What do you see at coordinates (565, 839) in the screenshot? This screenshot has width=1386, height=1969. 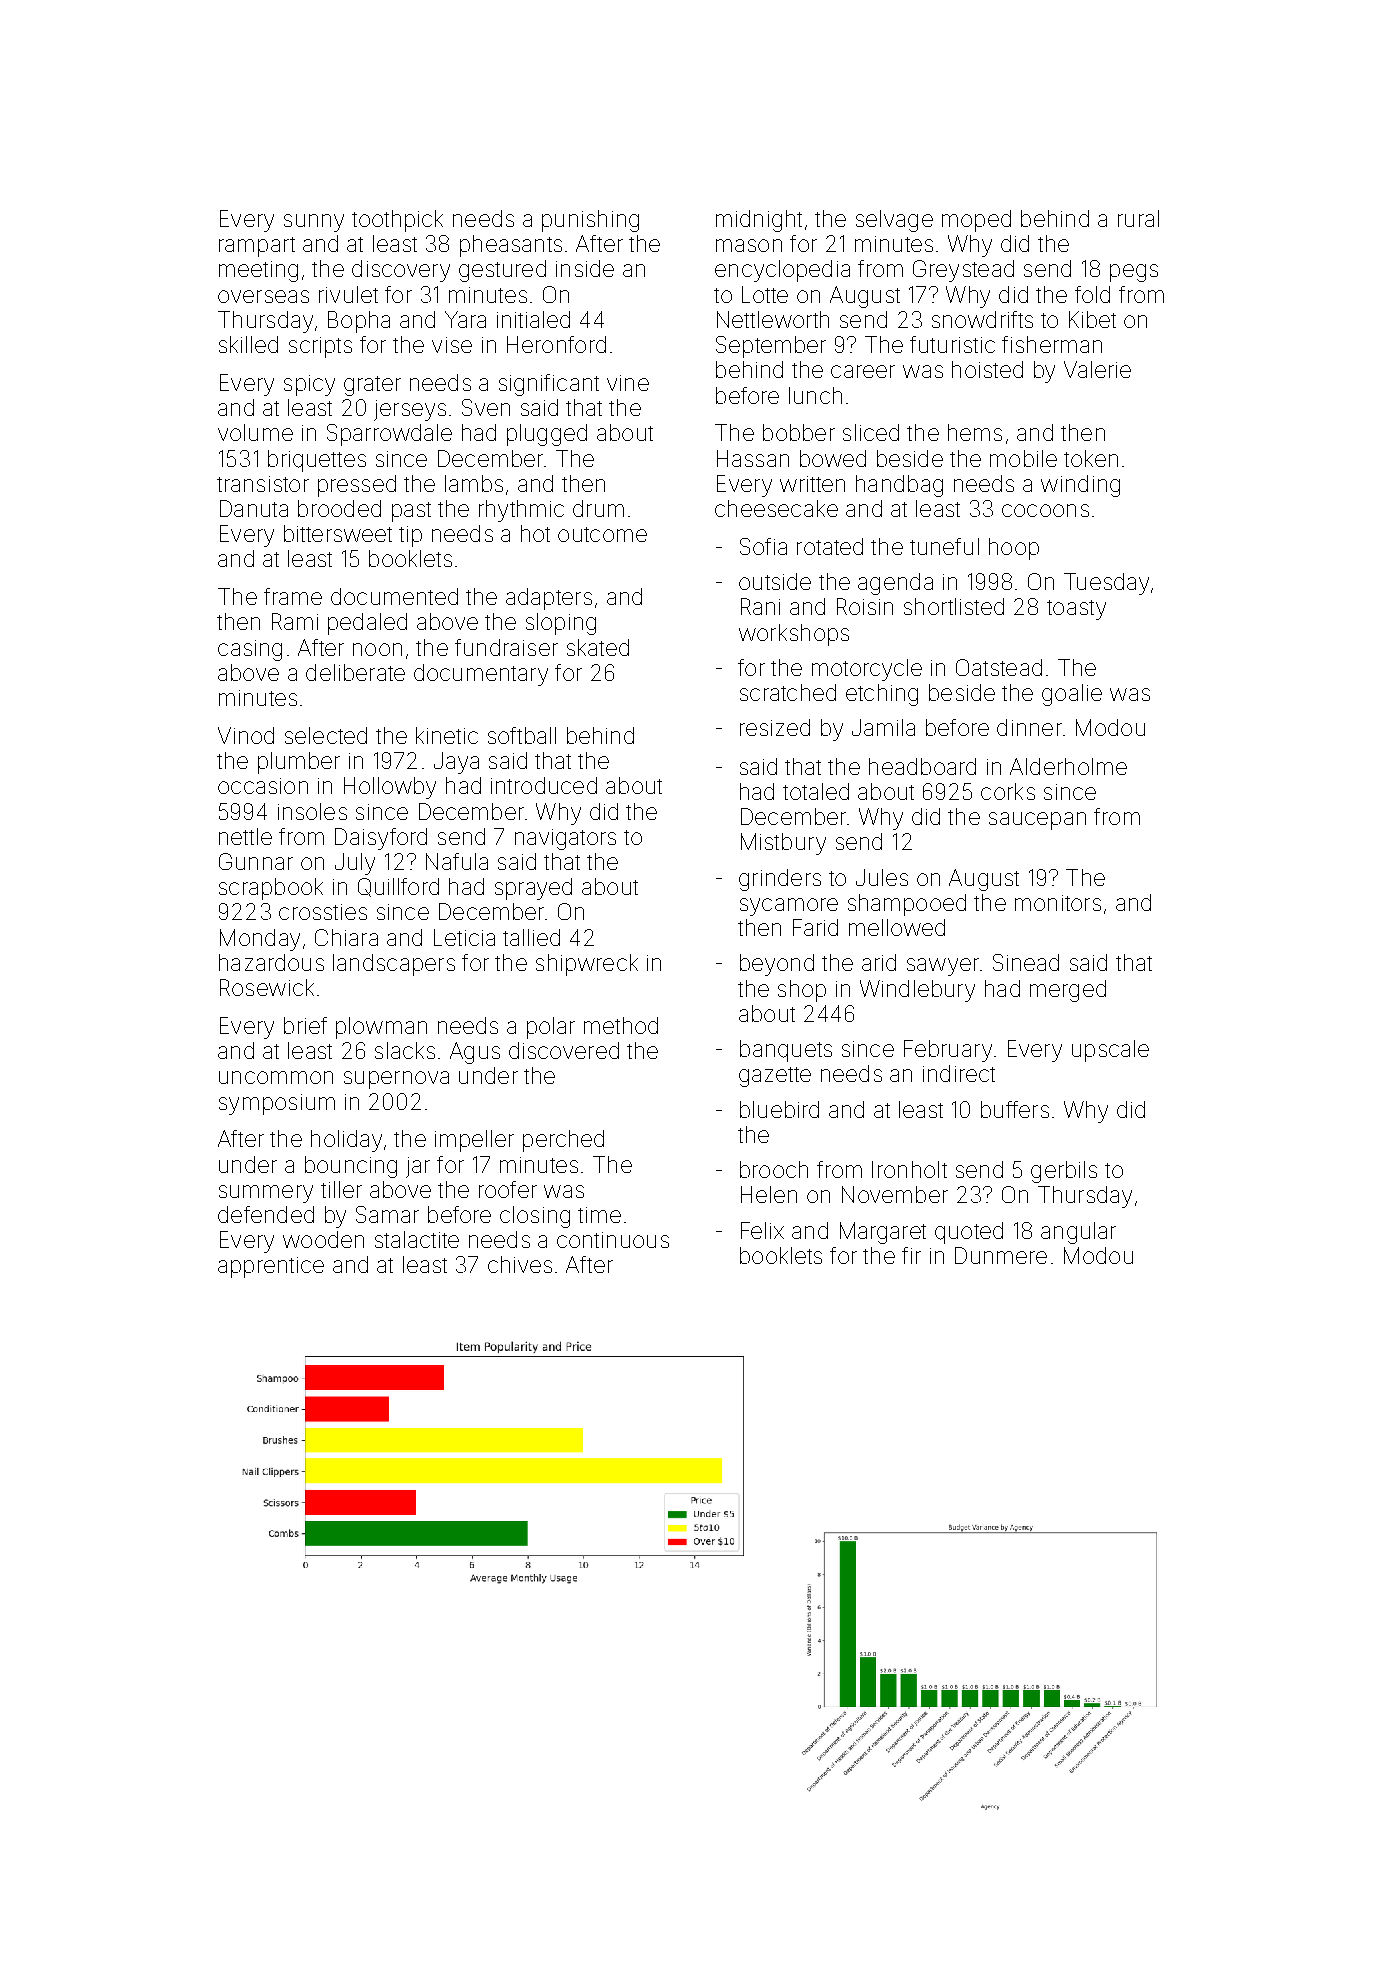 I see `navigators` at bounding box center [565, 839].
